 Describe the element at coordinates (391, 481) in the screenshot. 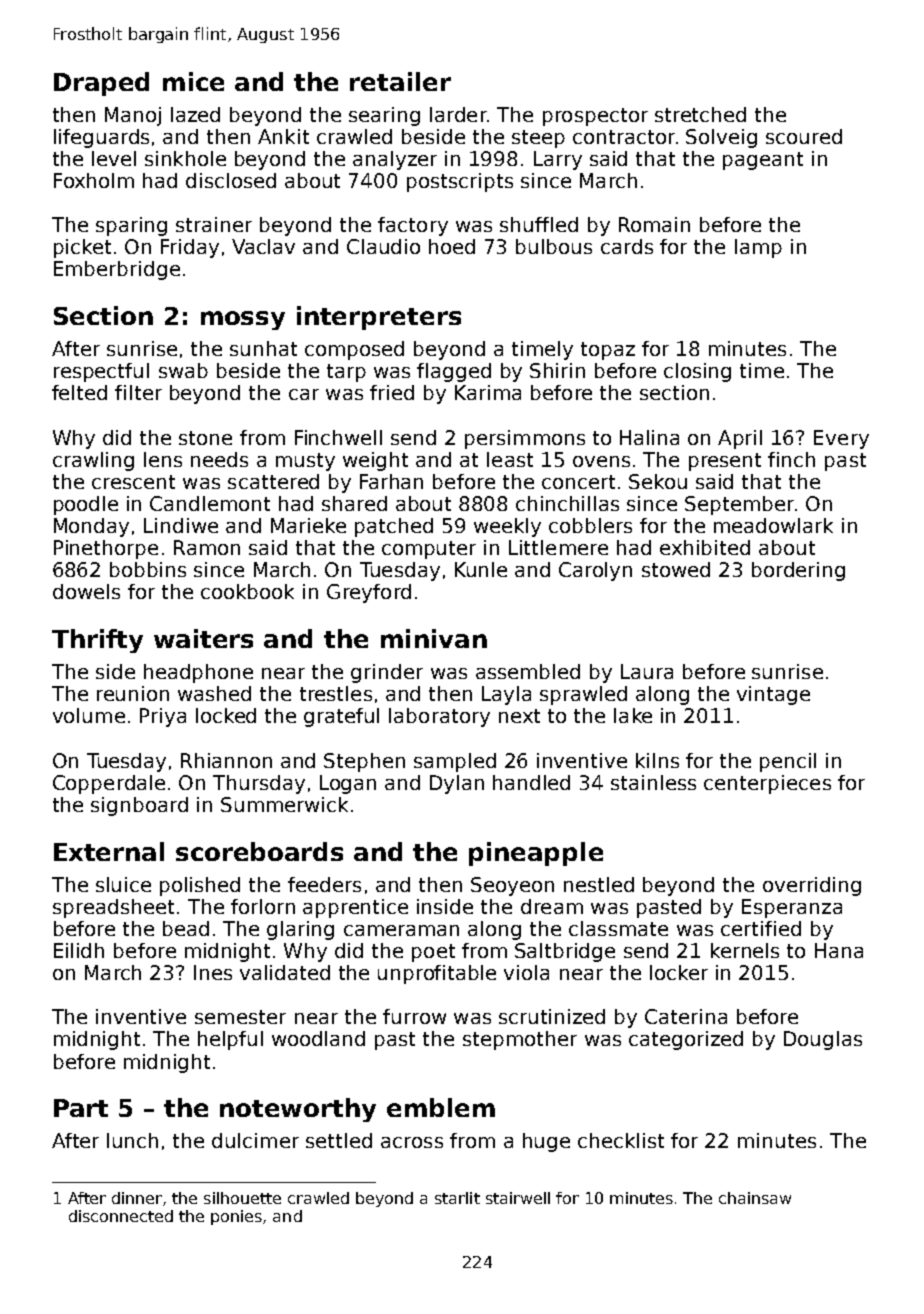

I see `Farhan` at that location.
